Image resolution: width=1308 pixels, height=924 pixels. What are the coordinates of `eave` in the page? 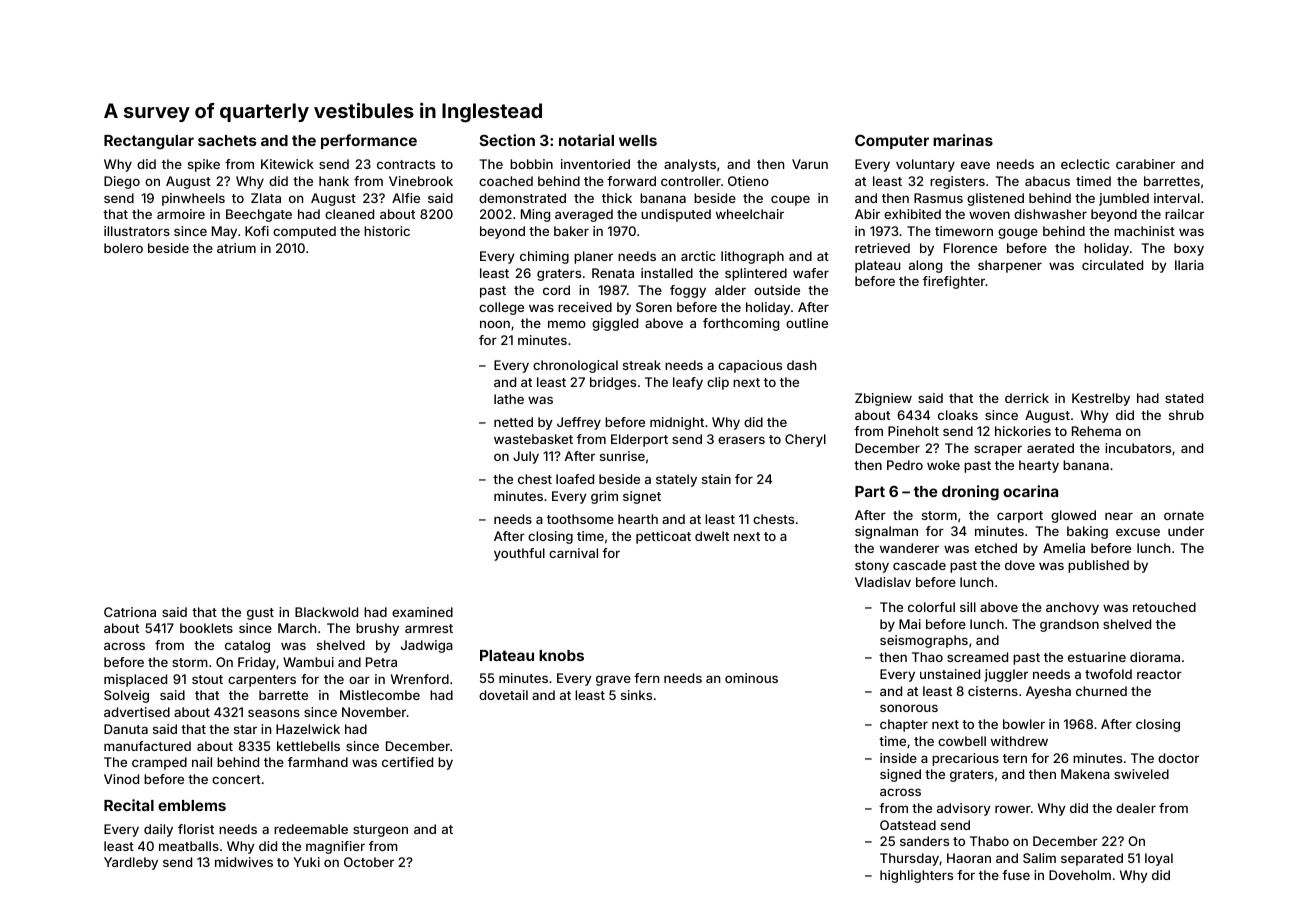 It's located at (975, 165).
